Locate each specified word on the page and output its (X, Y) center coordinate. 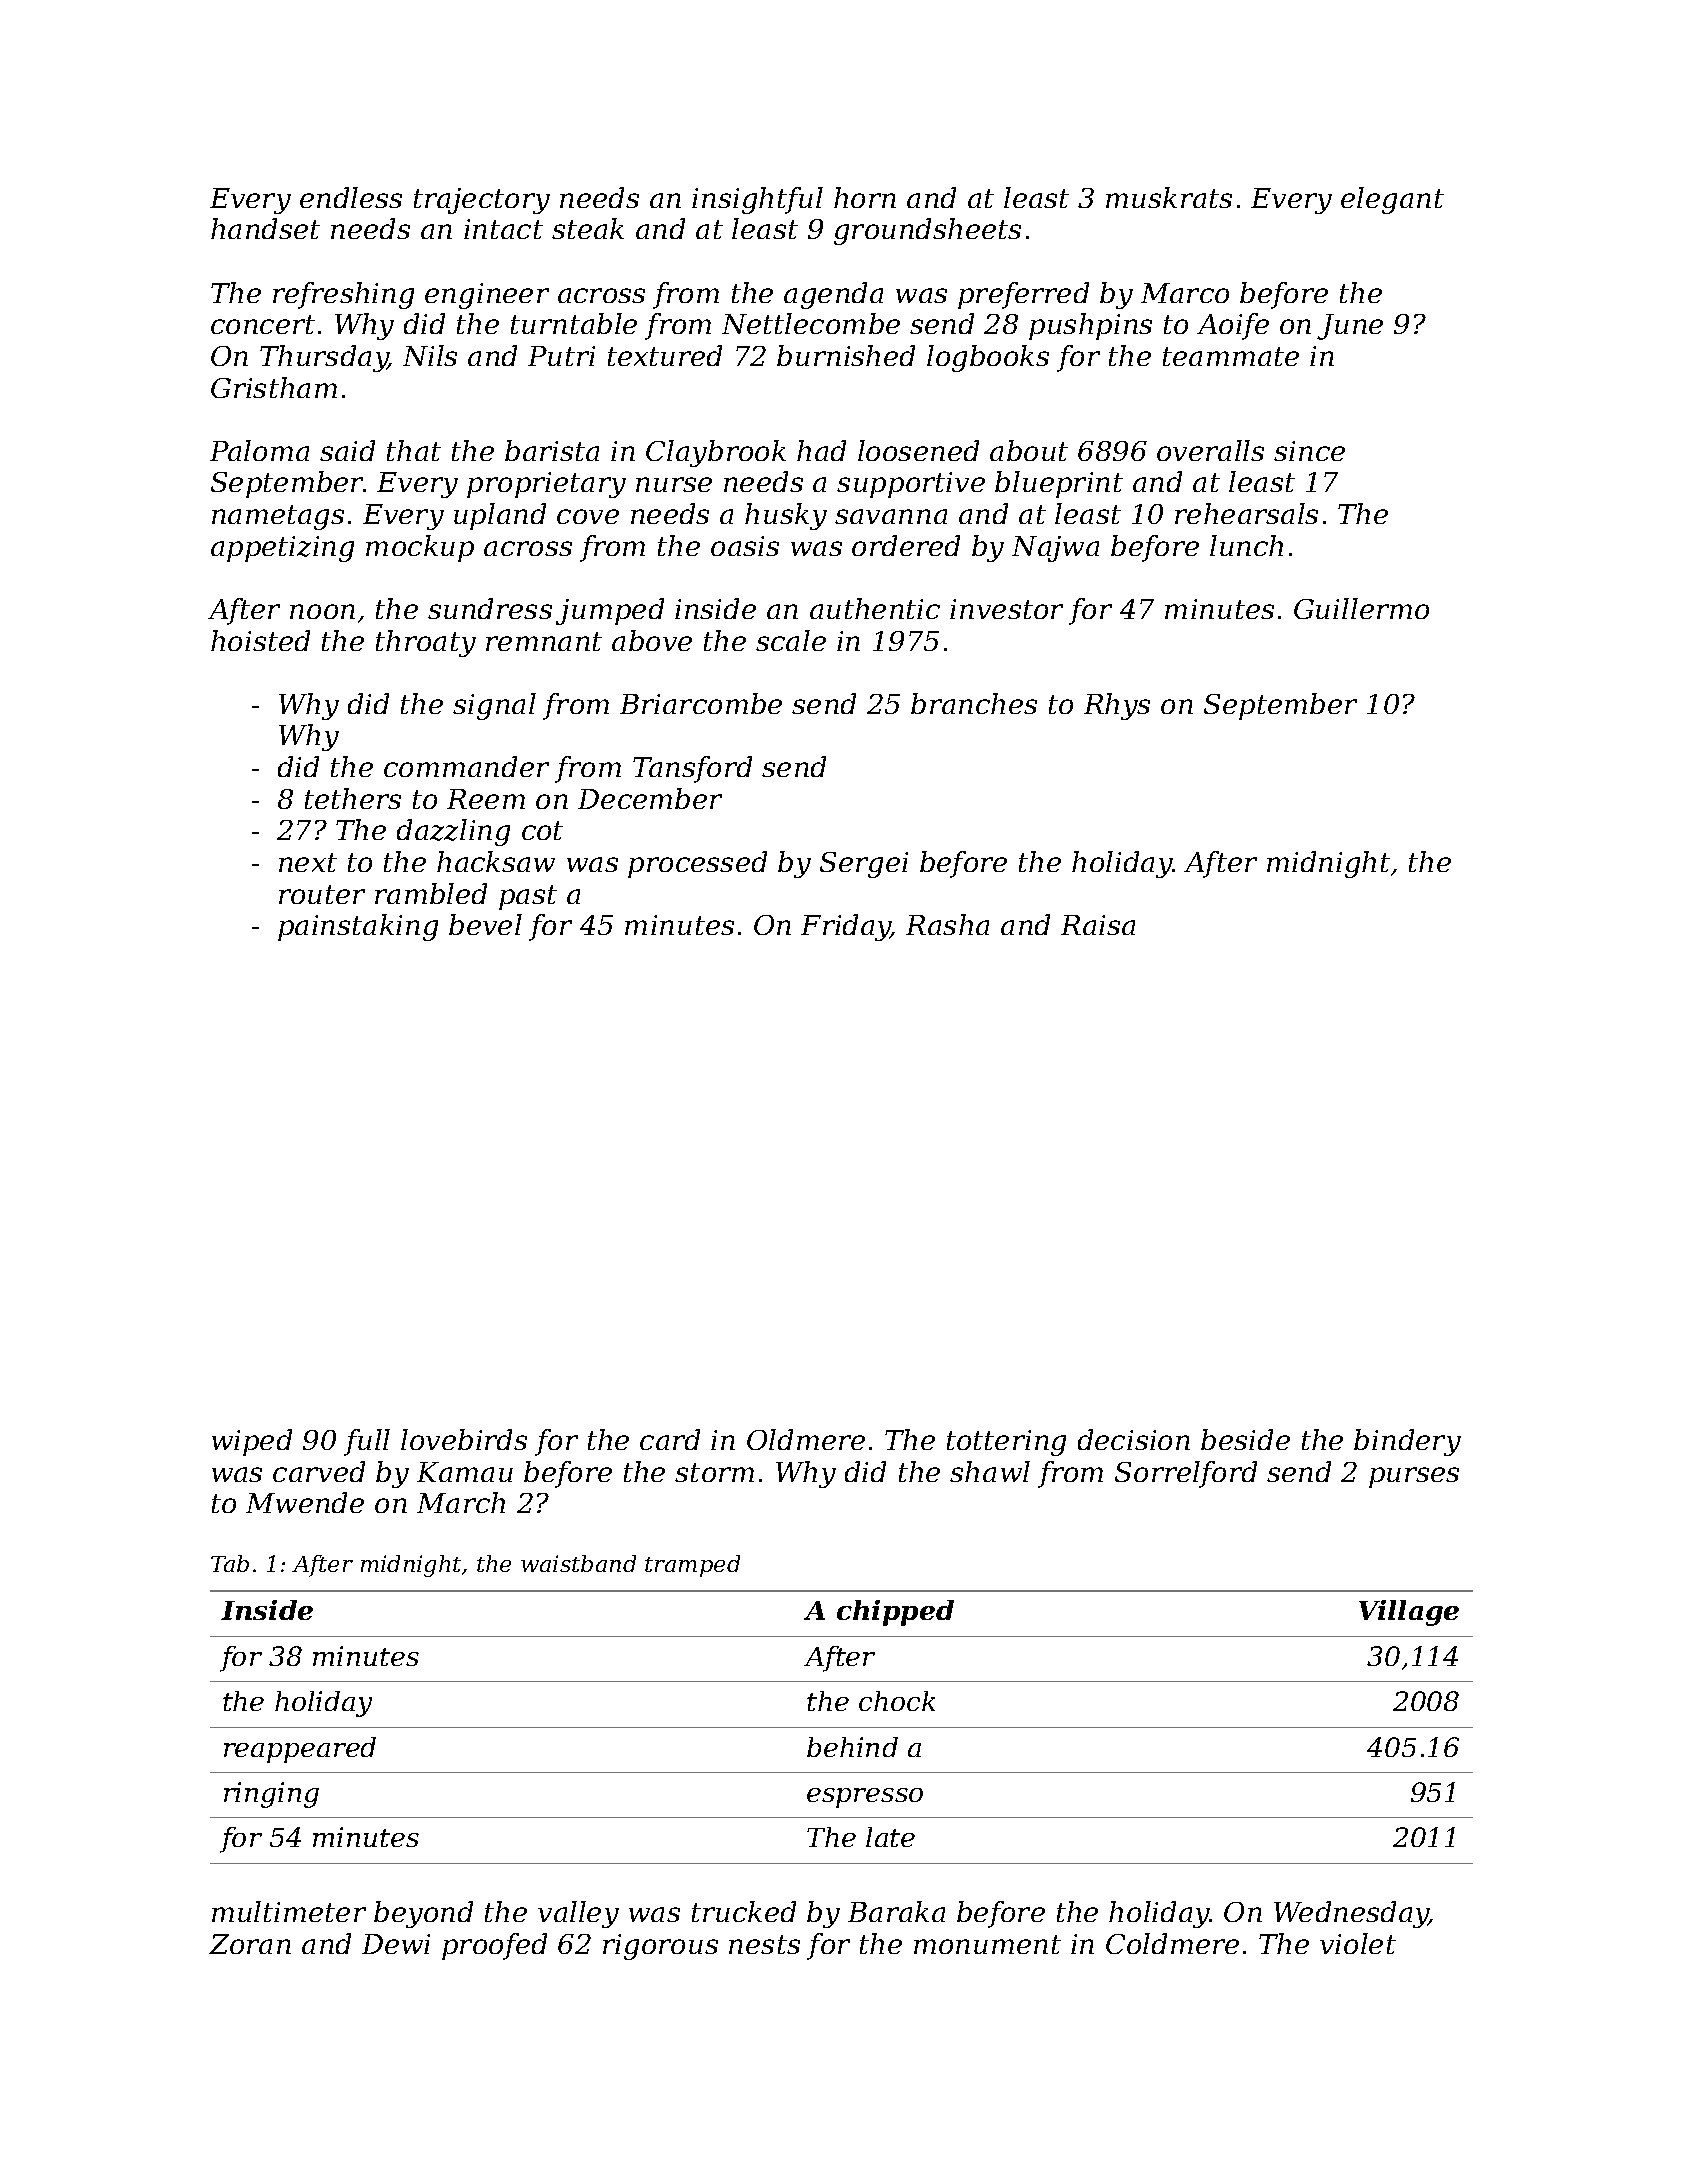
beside (1245, 1439)
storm (714, 1472)
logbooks (988, 358)
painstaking (358, 927)
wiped (252, 1442)
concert (263, 324)
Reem (486, 799)
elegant (1392, 200)
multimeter (289, 1911)
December (650, 798)
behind (852, 1747)
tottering (1006, 1443)
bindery (1407, 1442)
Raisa (1098, 925)
